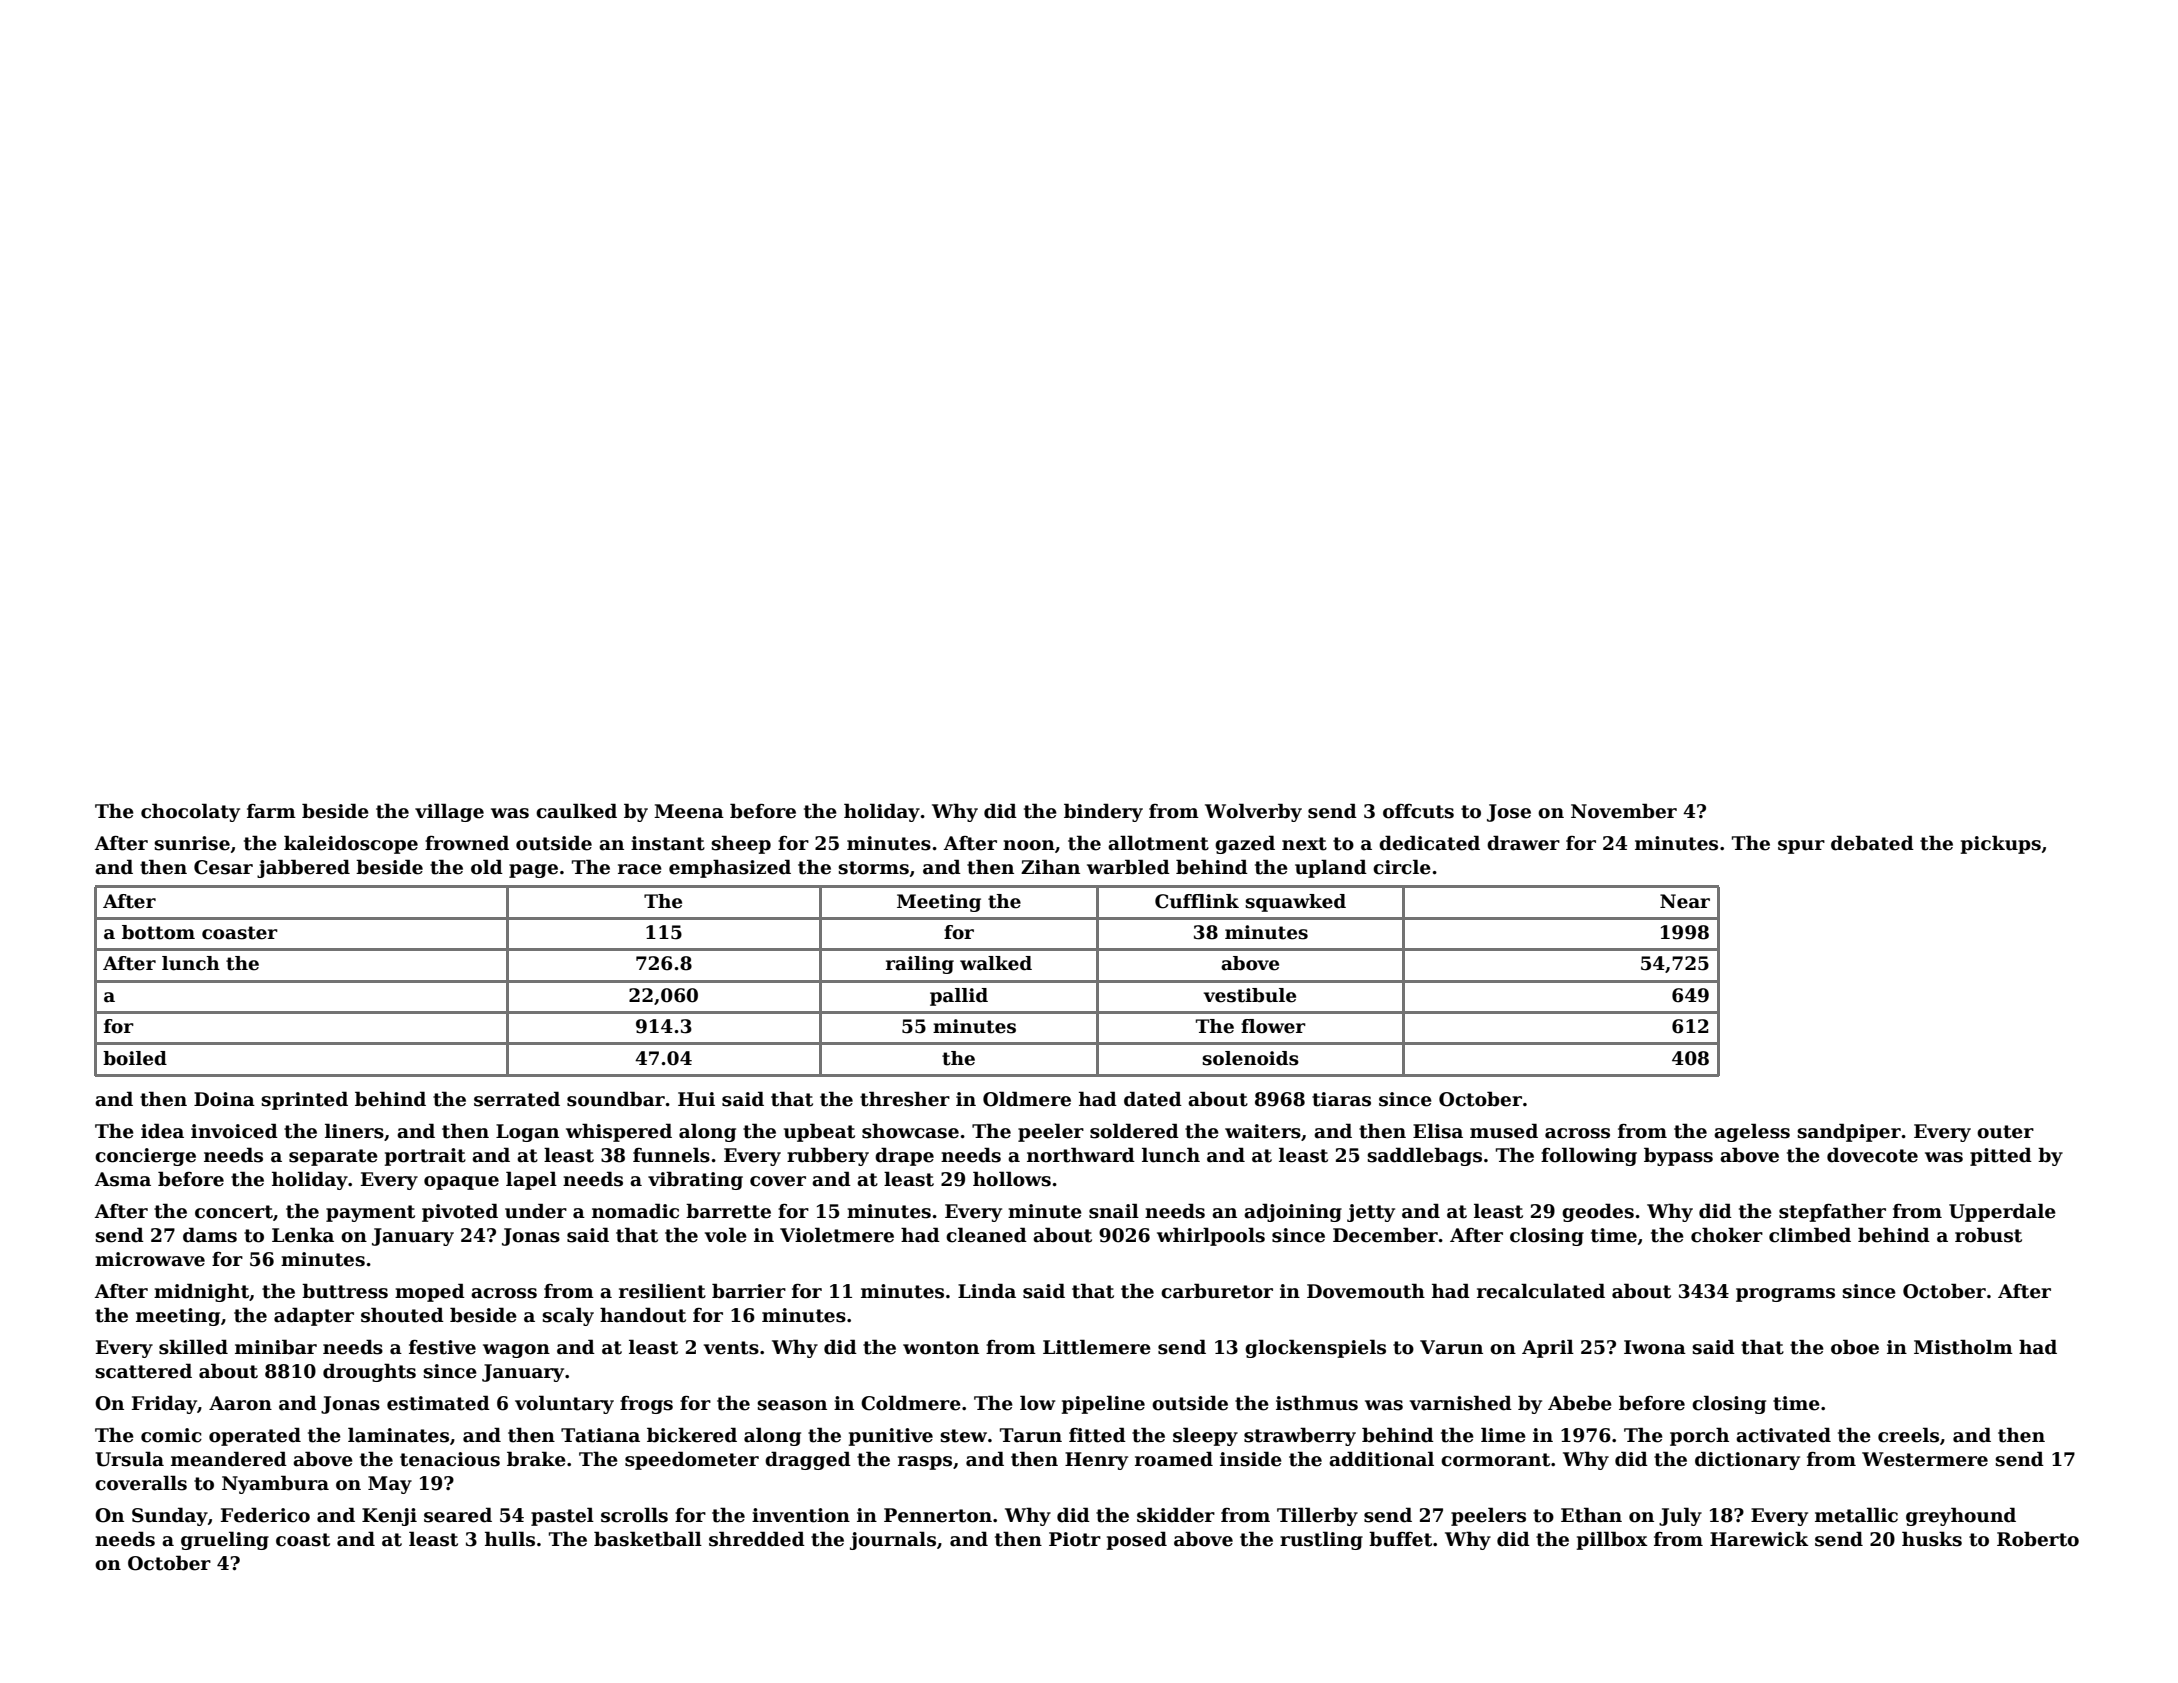 The image size is (2178, 1683). I want to click on boiled, so click(135, 1058).
